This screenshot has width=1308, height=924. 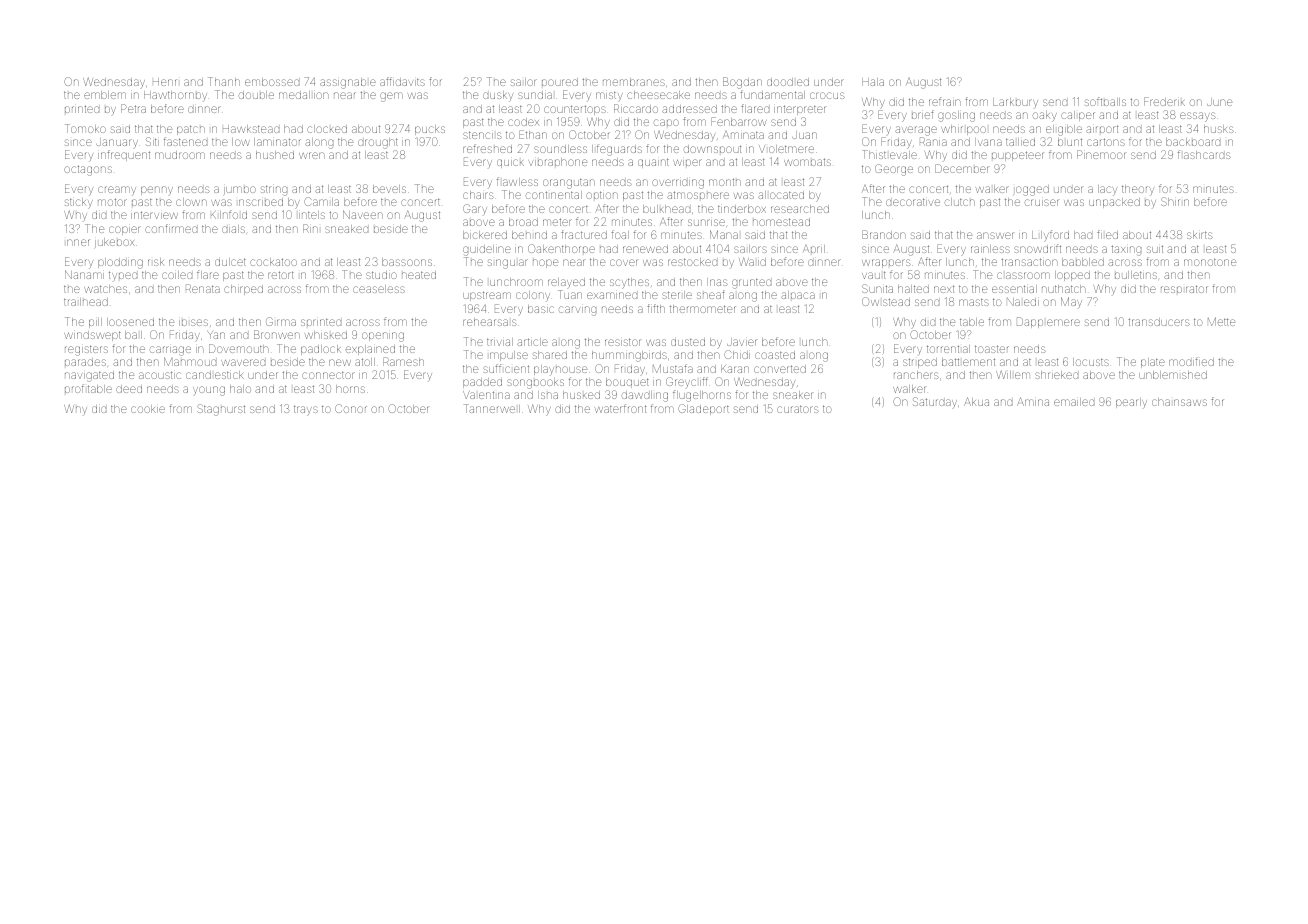 What do you see at coordinates (86, 302) in the screenshot?
I see `trailhead` at bounding box center [86, 302].
